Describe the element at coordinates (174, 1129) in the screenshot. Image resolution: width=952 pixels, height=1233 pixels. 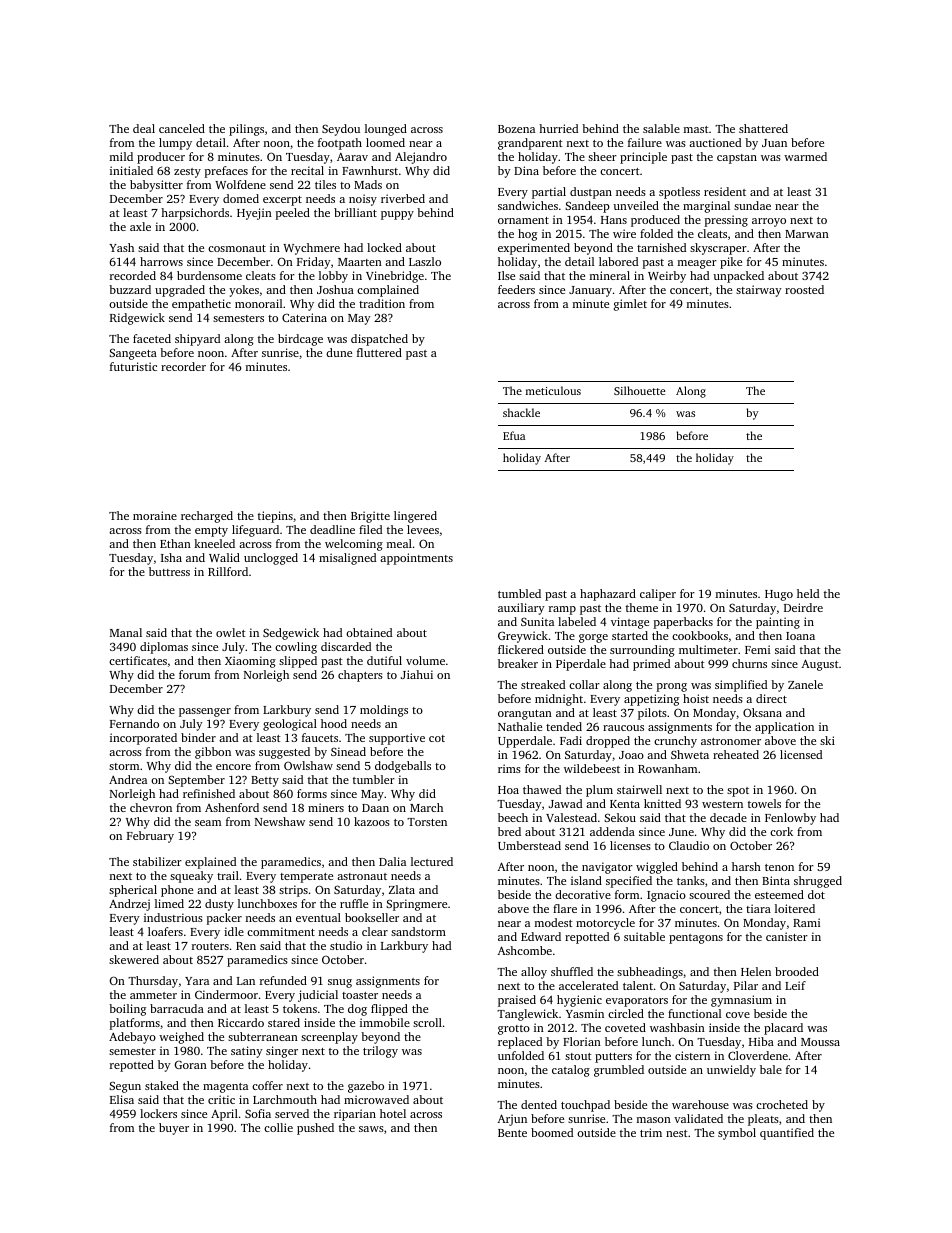
I see `buyer` at that location.
